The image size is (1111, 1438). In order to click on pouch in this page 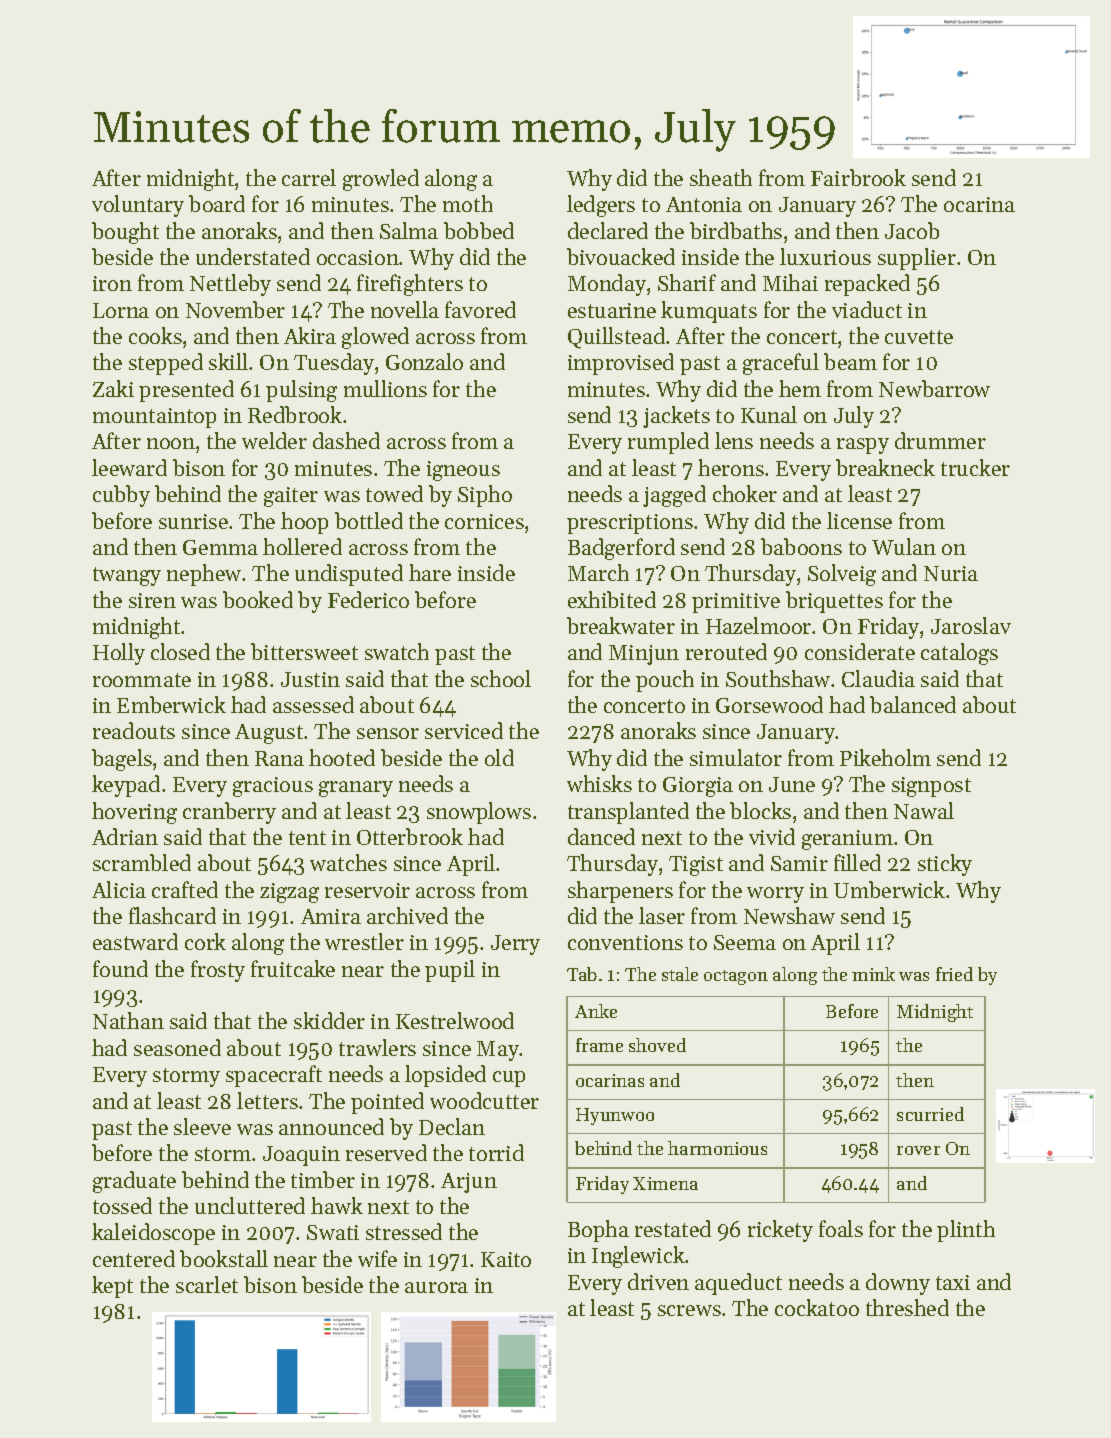, I will do `click(665, 681)`.
